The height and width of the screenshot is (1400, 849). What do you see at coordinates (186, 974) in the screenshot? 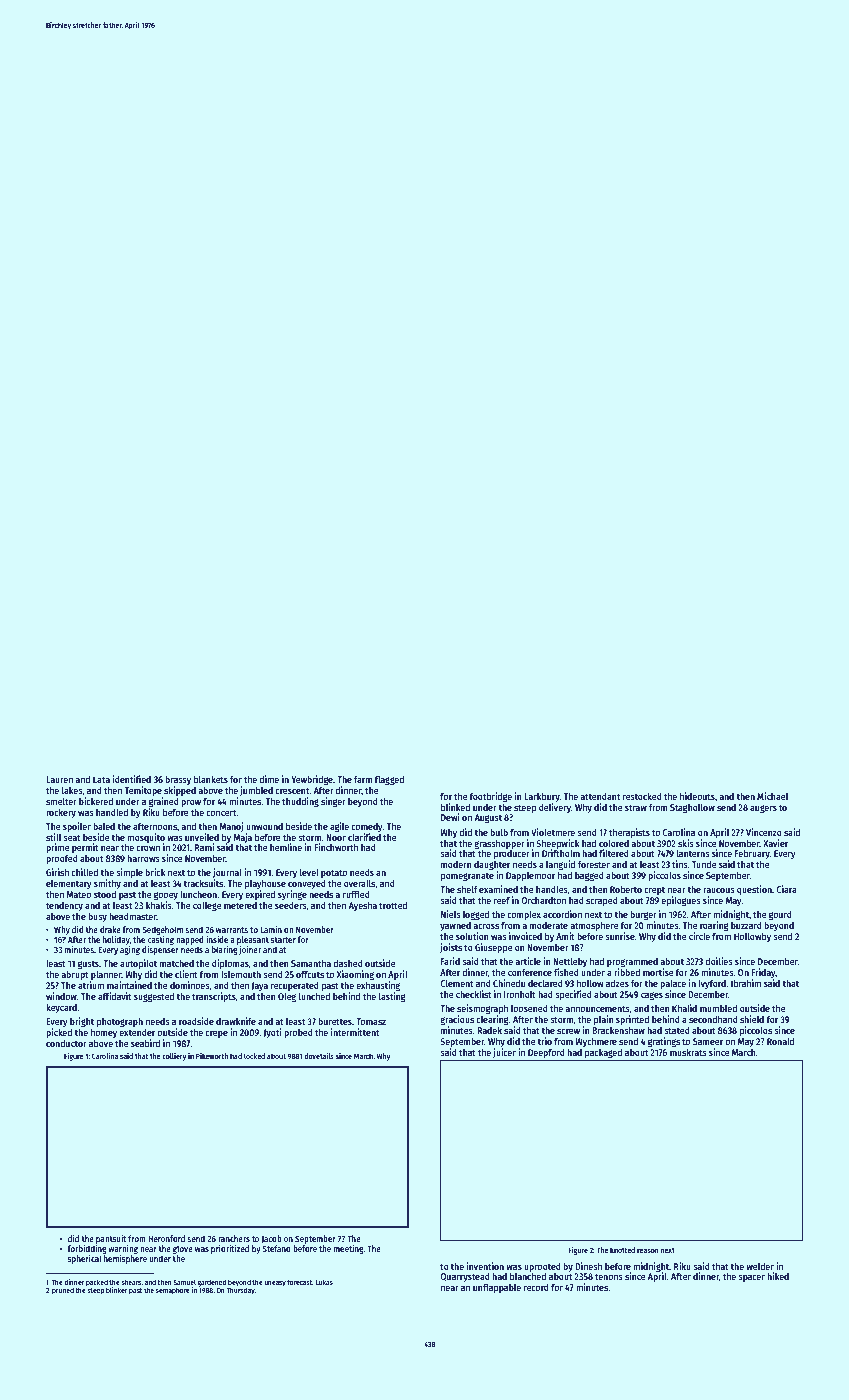
I see `client` at bounding box center [186, 974].
